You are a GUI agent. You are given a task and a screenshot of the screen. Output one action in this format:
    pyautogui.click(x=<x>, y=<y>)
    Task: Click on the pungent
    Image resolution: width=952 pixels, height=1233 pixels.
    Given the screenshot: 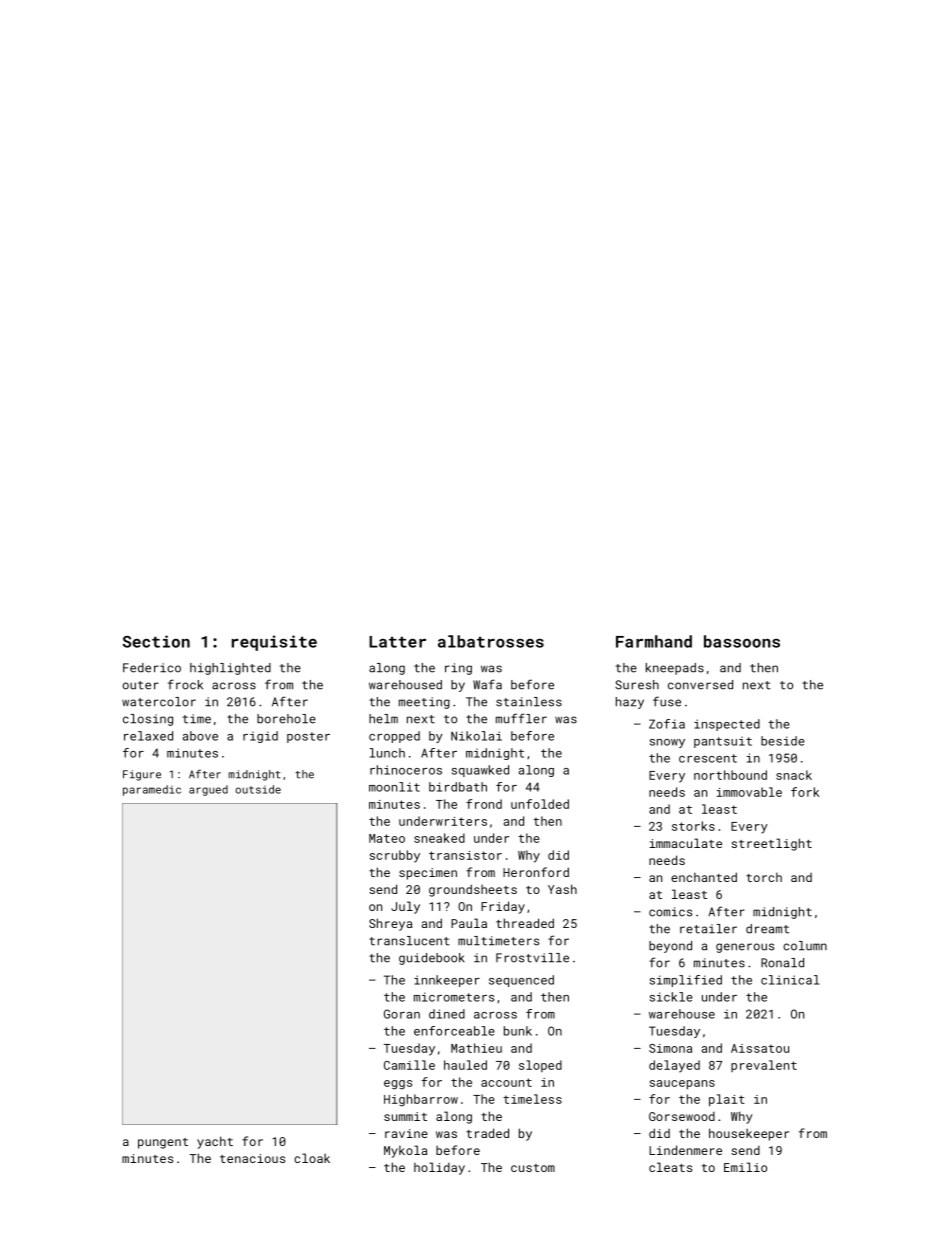 What is the action you would take?
    pyautogui.click(x=163, y=1143)
